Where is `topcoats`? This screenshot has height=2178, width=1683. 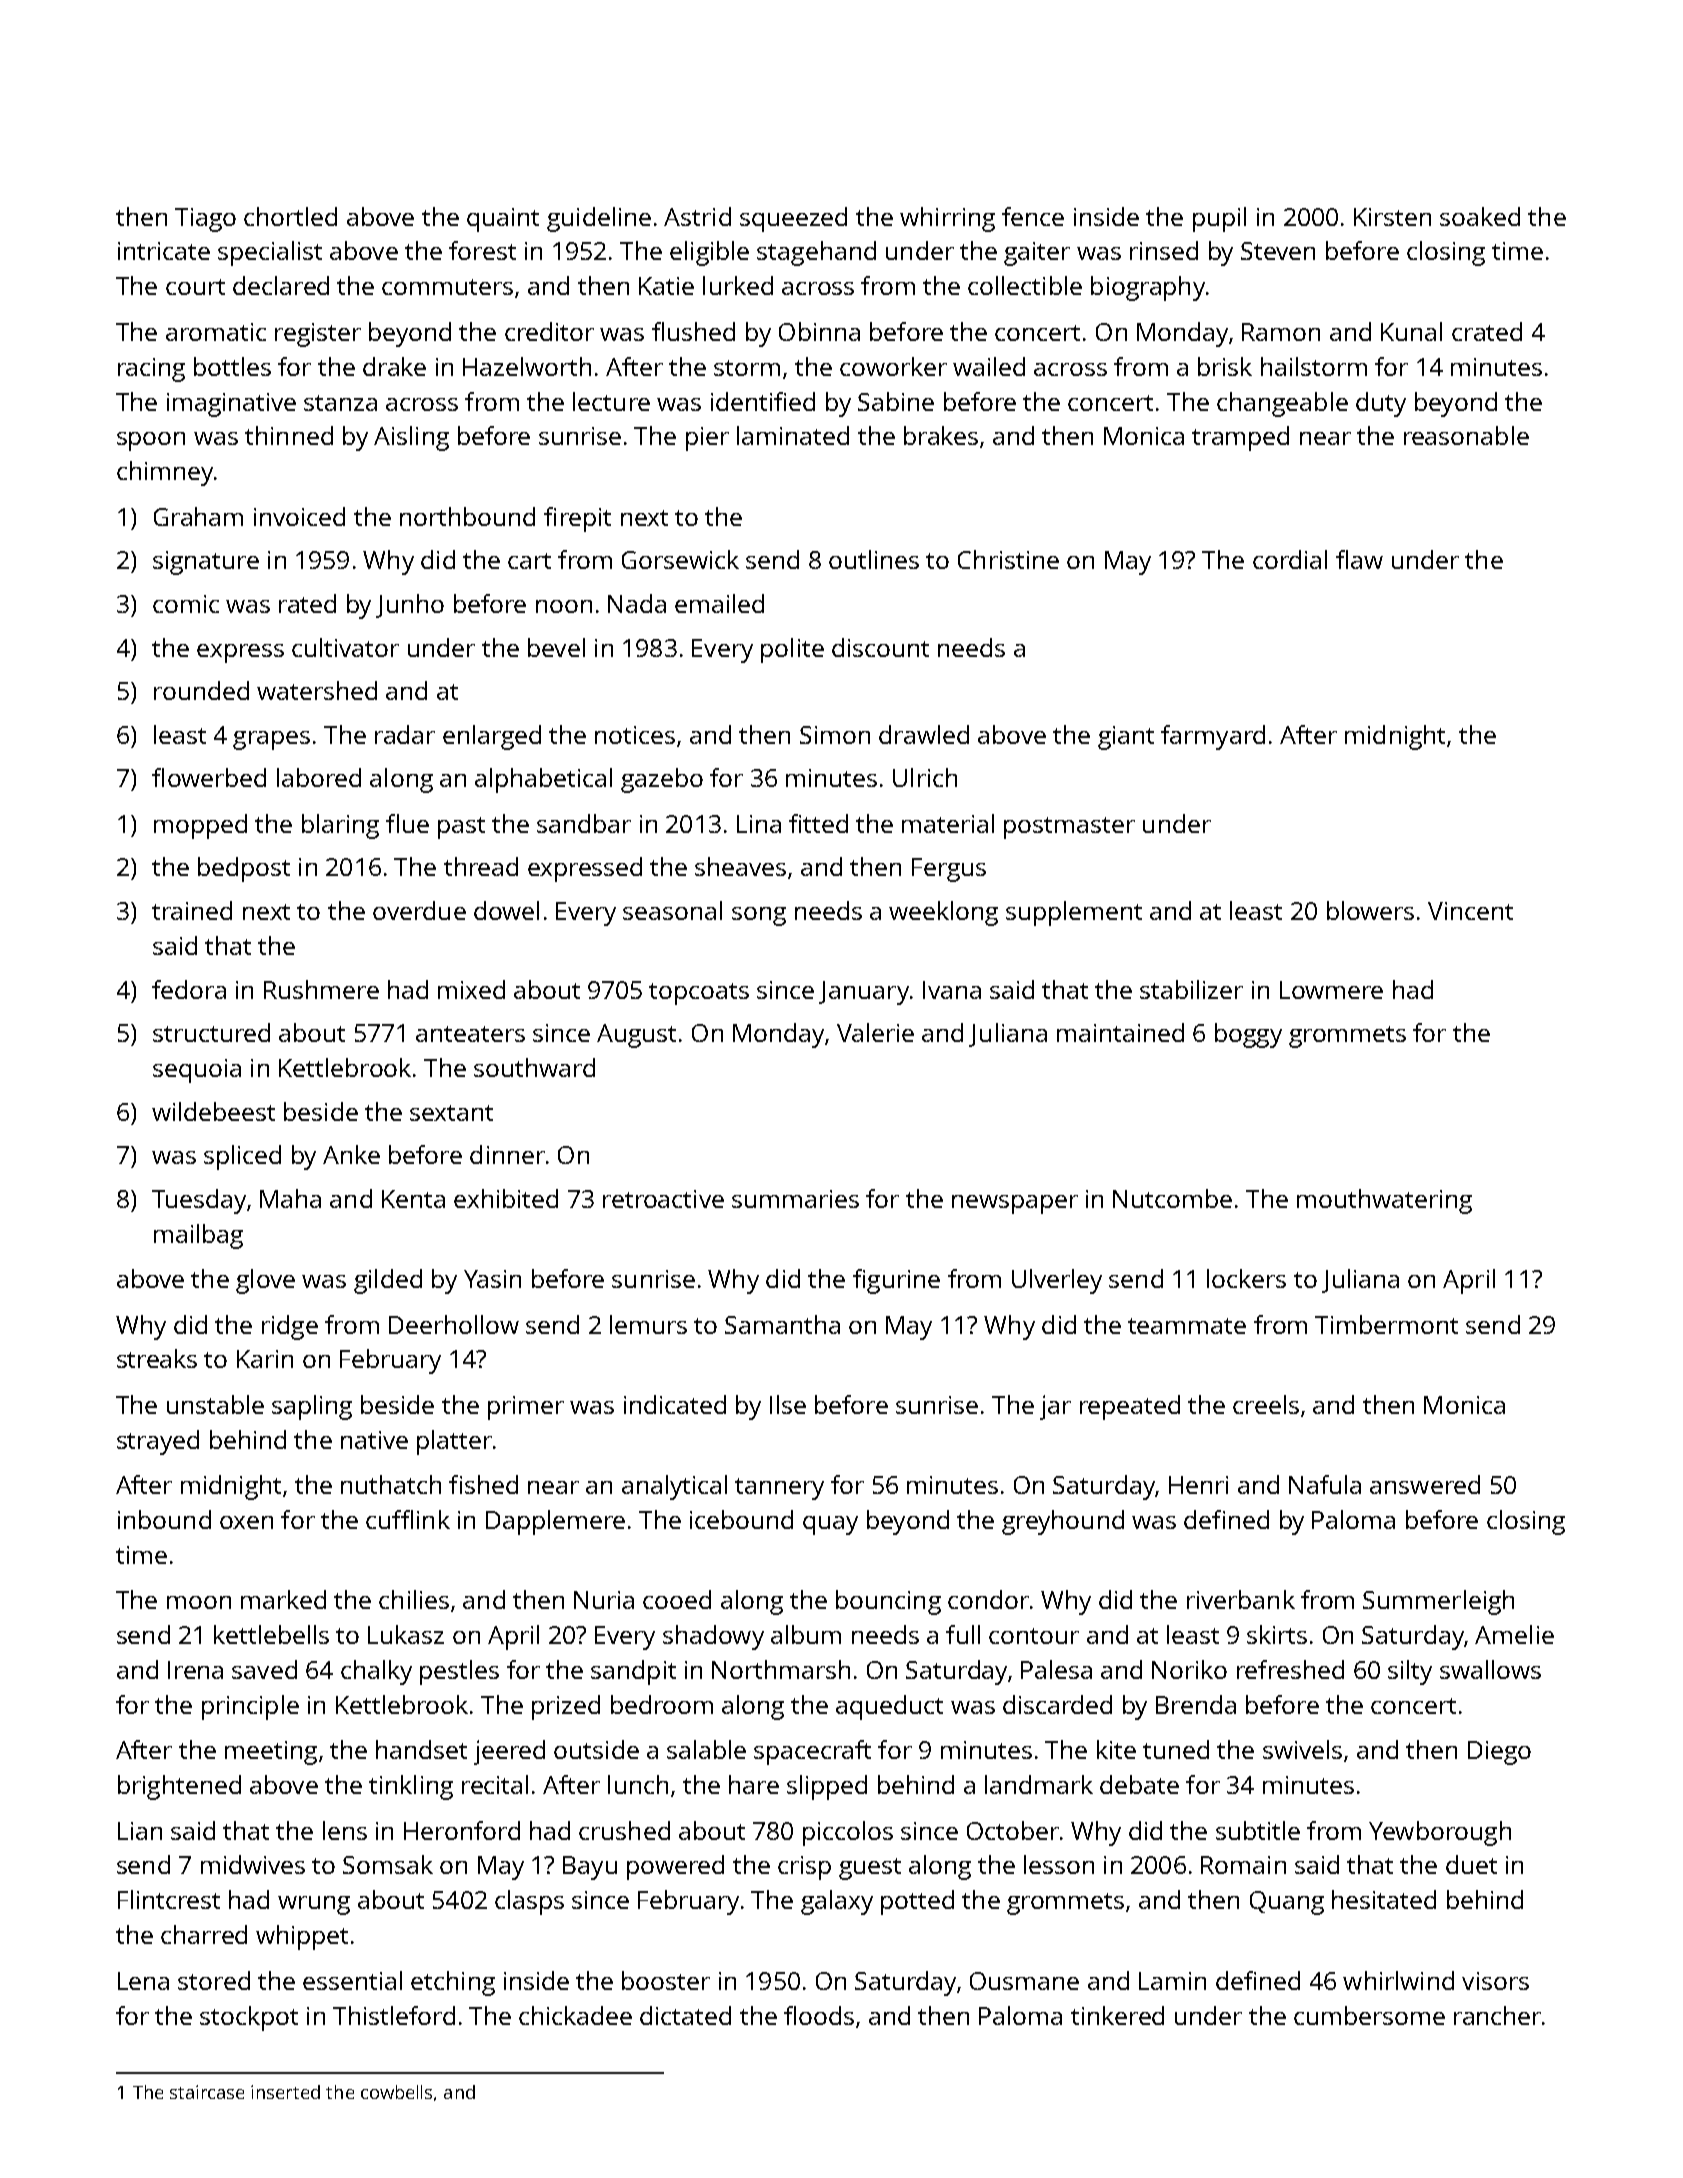 topcoats is located at coordinates (699, 994).
